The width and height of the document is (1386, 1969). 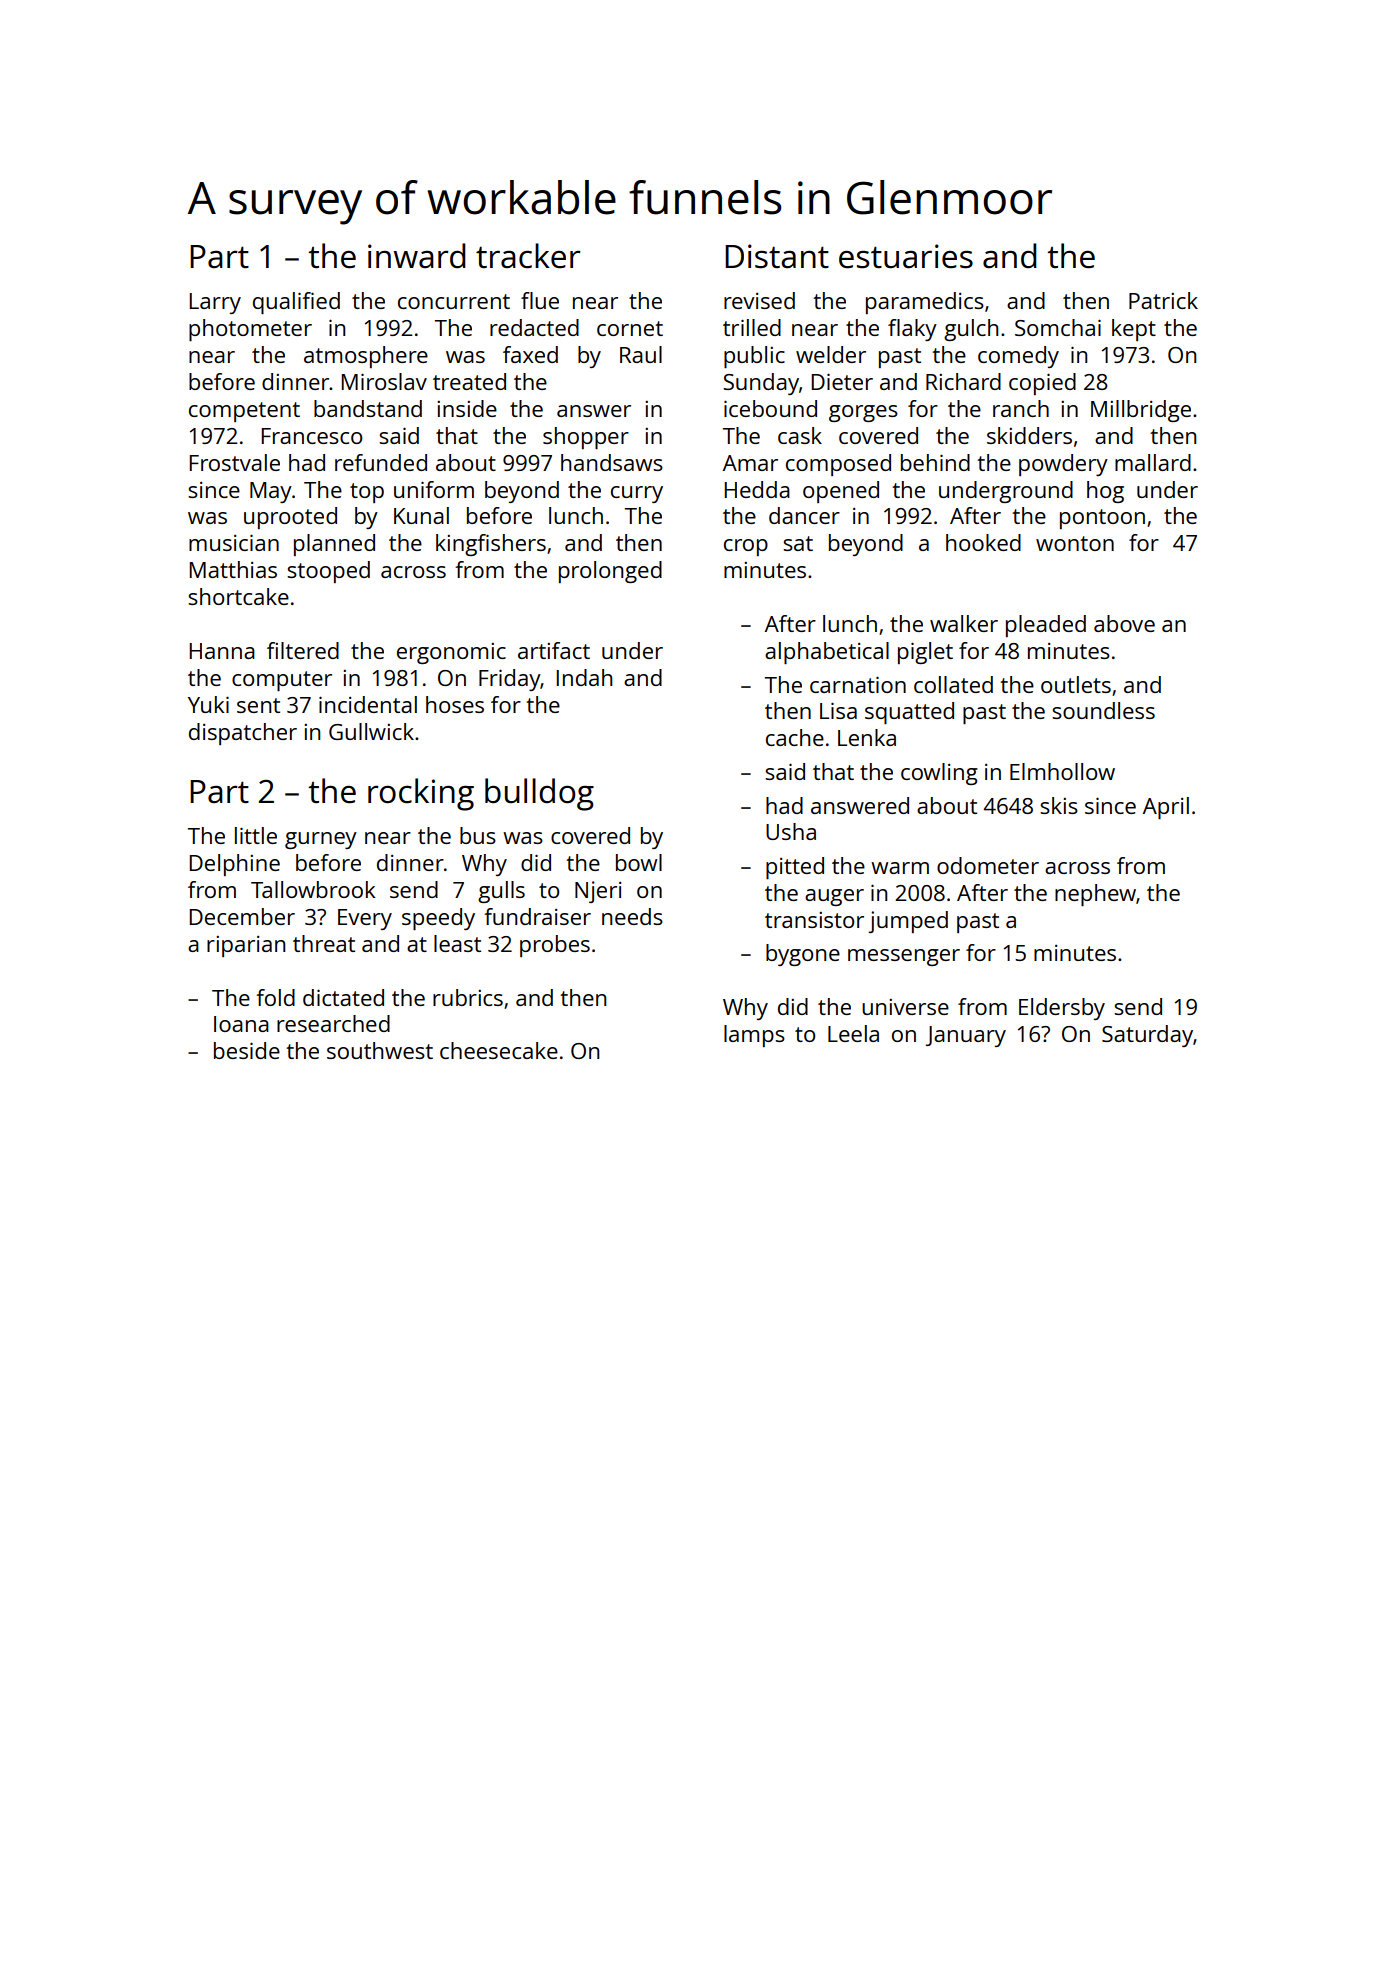 What do you see at coordinates (455, 704) in the document?
I see `hoses` at bounding box center [455, 704].
